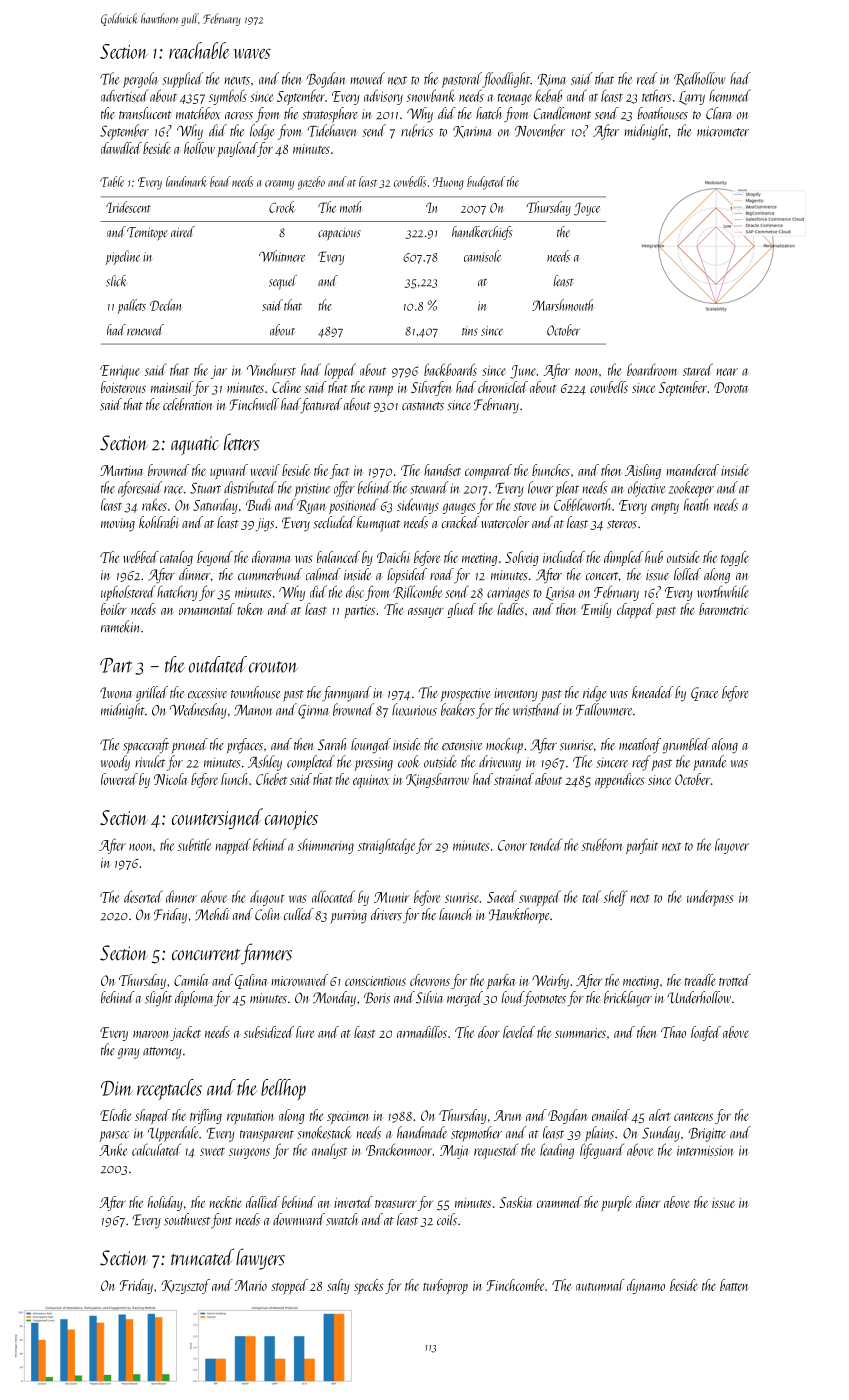 This screenshot has height=1400, width=849. I want to click on Enrique, so click(120, 372).
